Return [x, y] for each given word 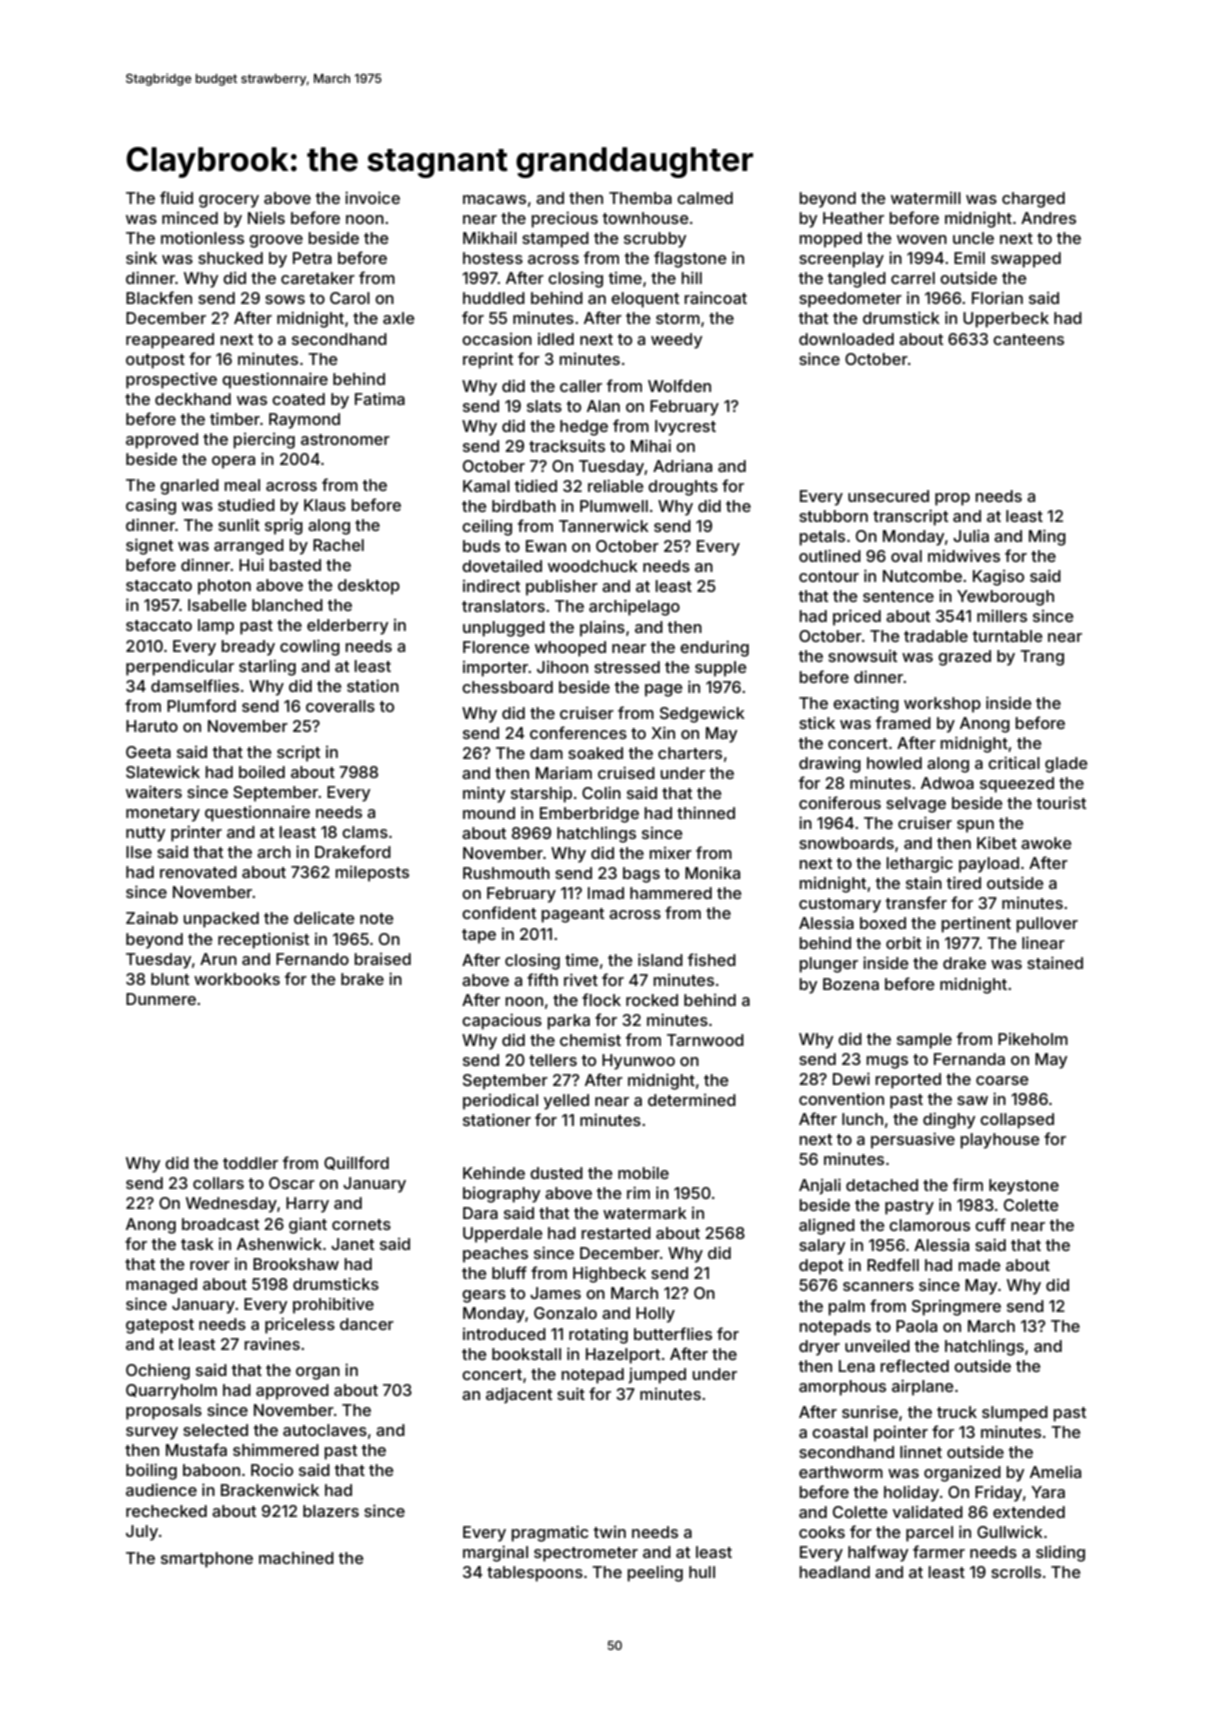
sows [285, 299]
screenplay [841, 260]
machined [296, 1558]
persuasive [913, 1140]
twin [610, 1532]
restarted [616, 1233]
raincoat [715, 297]
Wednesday [231, 1205]
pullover [1047, 925]
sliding [1060, 1553]
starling [267, 667]
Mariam [564, 773]
